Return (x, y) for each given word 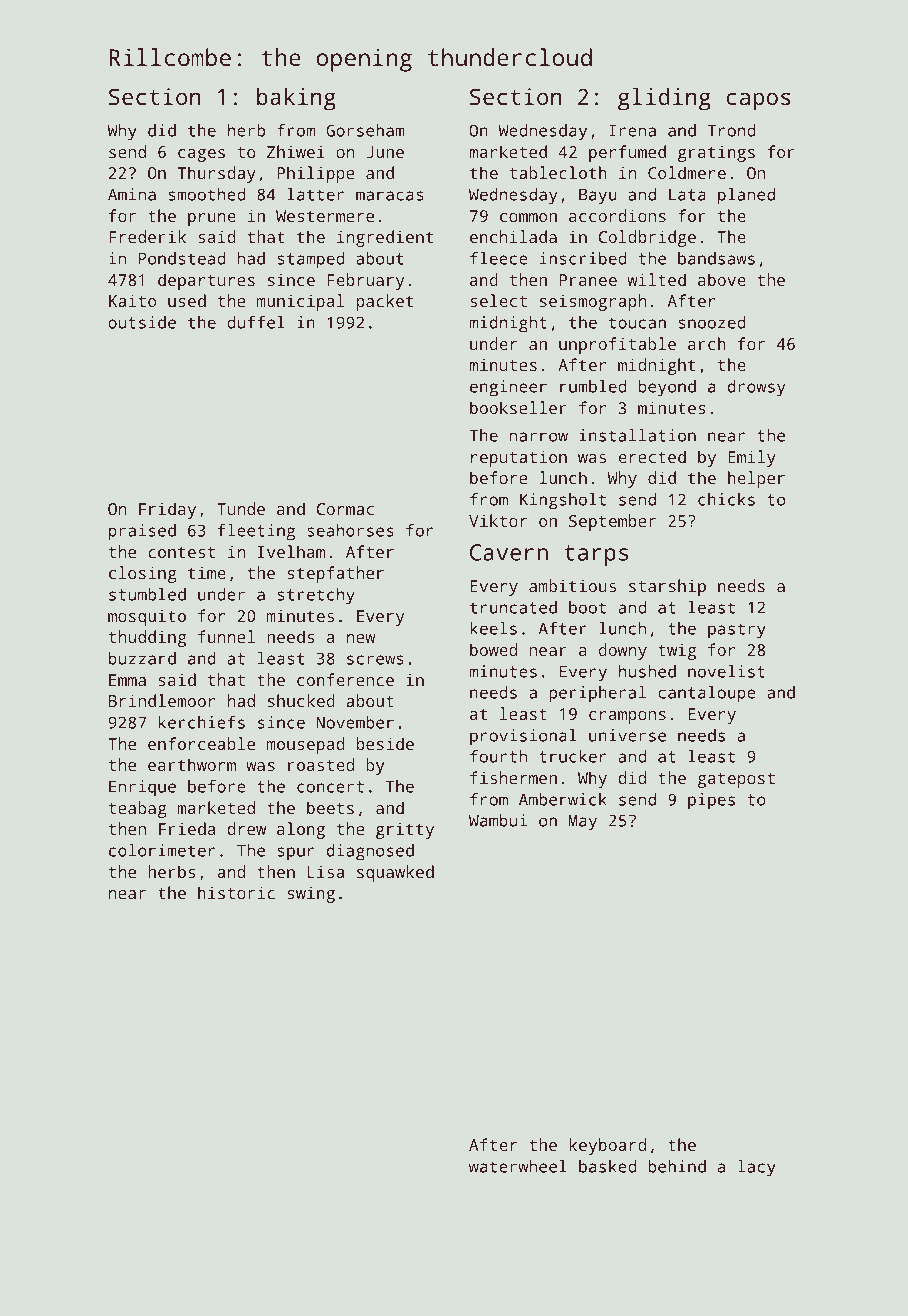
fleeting (256, 532)
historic (236, 892)
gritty (405, 830)
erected (652, 456)
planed (746, 196)
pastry (737, 631)
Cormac (345, 509)
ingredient (385, 238)
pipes (711, 801)
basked (607, 1166)
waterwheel (518, 1166)
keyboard (607, 1146)
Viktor (498, 520)
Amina (132, 194)
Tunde (241, 508)
